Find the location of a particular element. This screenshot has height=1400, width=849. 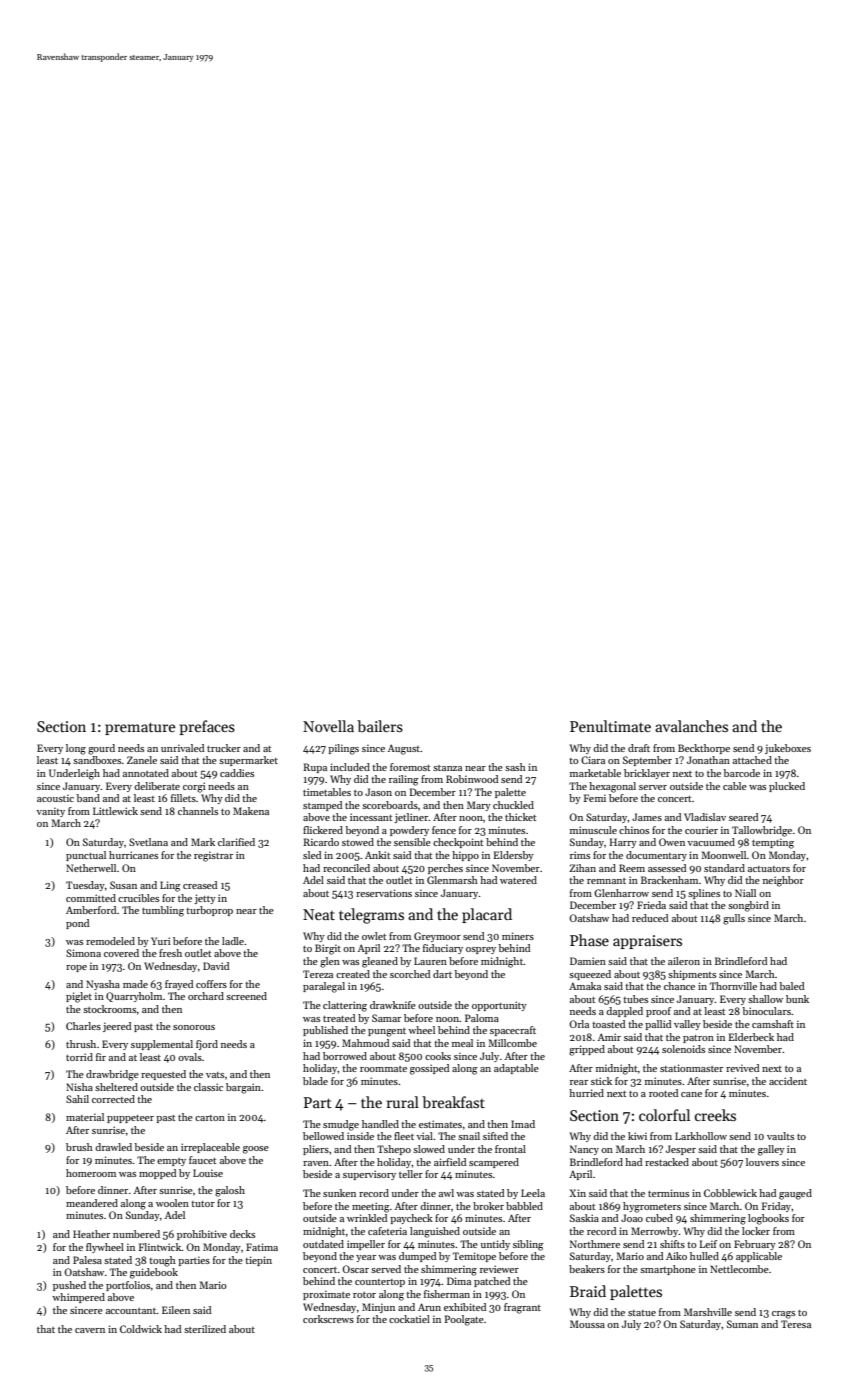

Beckthorpe is located at coordinates (704, 749).
